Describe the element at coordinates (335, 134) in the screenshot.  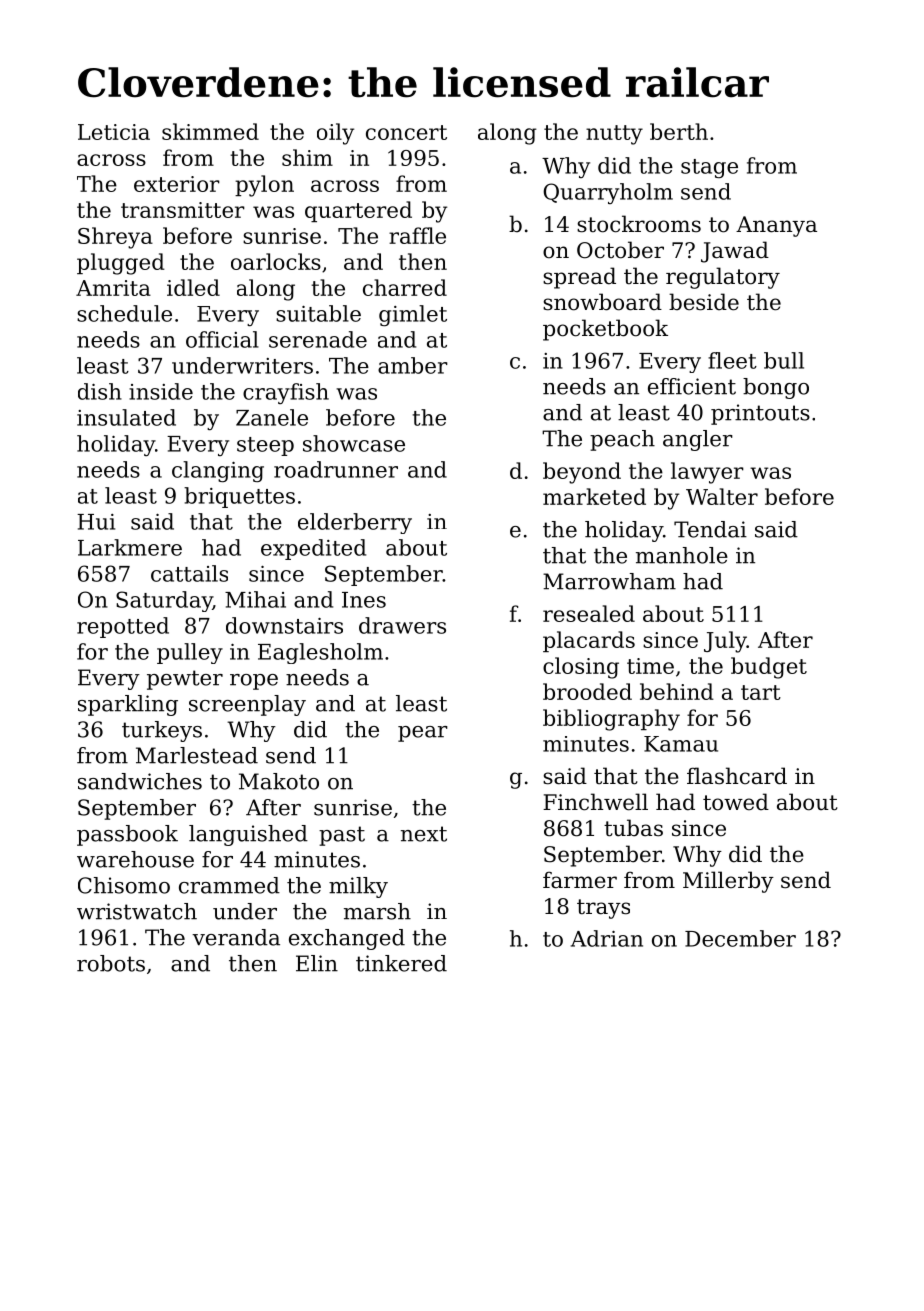
I see `oily` at that location.
